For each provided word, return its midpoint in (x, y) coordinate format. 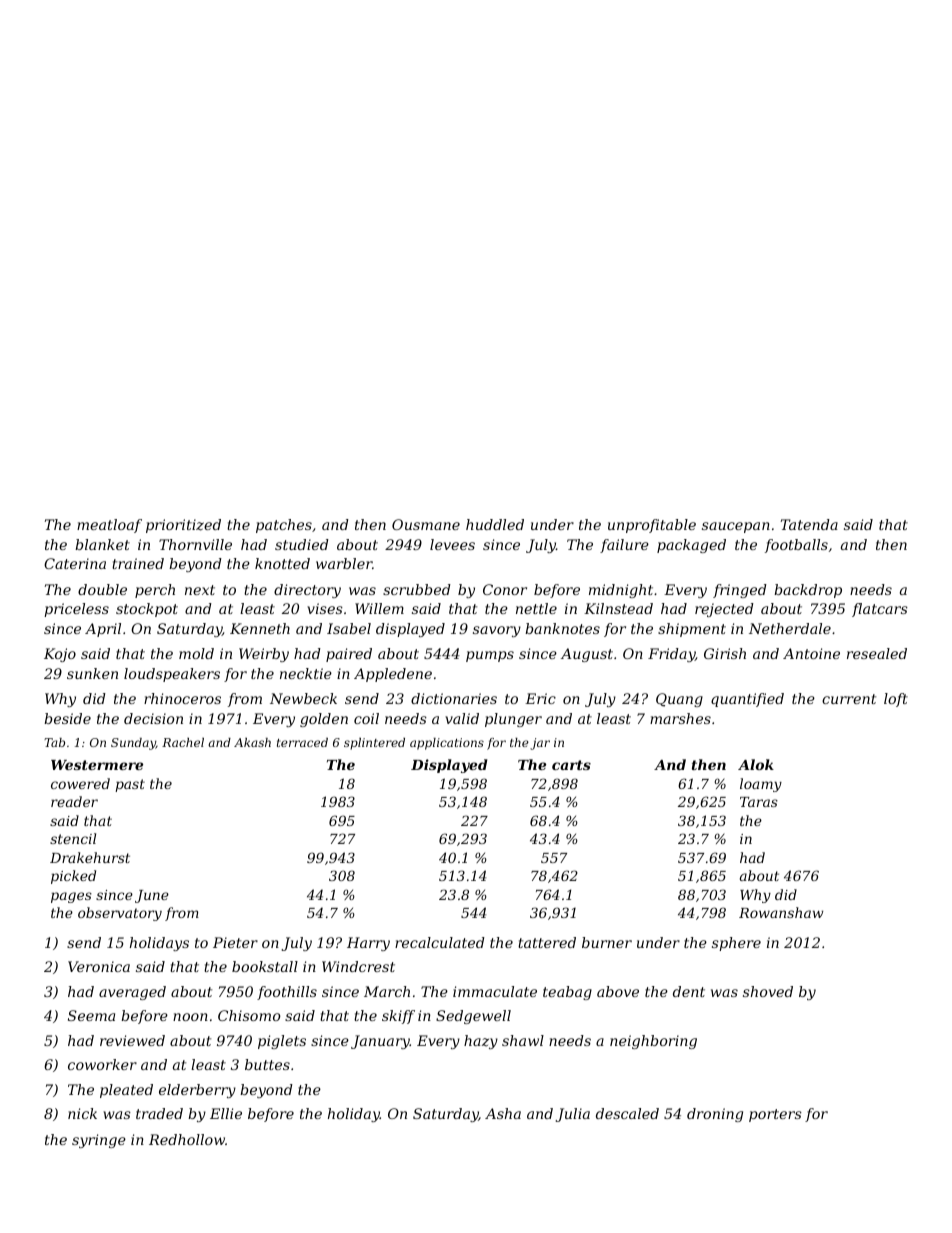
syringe (99, 1141)
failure (624, 546)
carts (571, 765)
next (200, 590)
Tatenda (809, 524)
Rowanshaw (781, 912)
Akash (252, 742)
